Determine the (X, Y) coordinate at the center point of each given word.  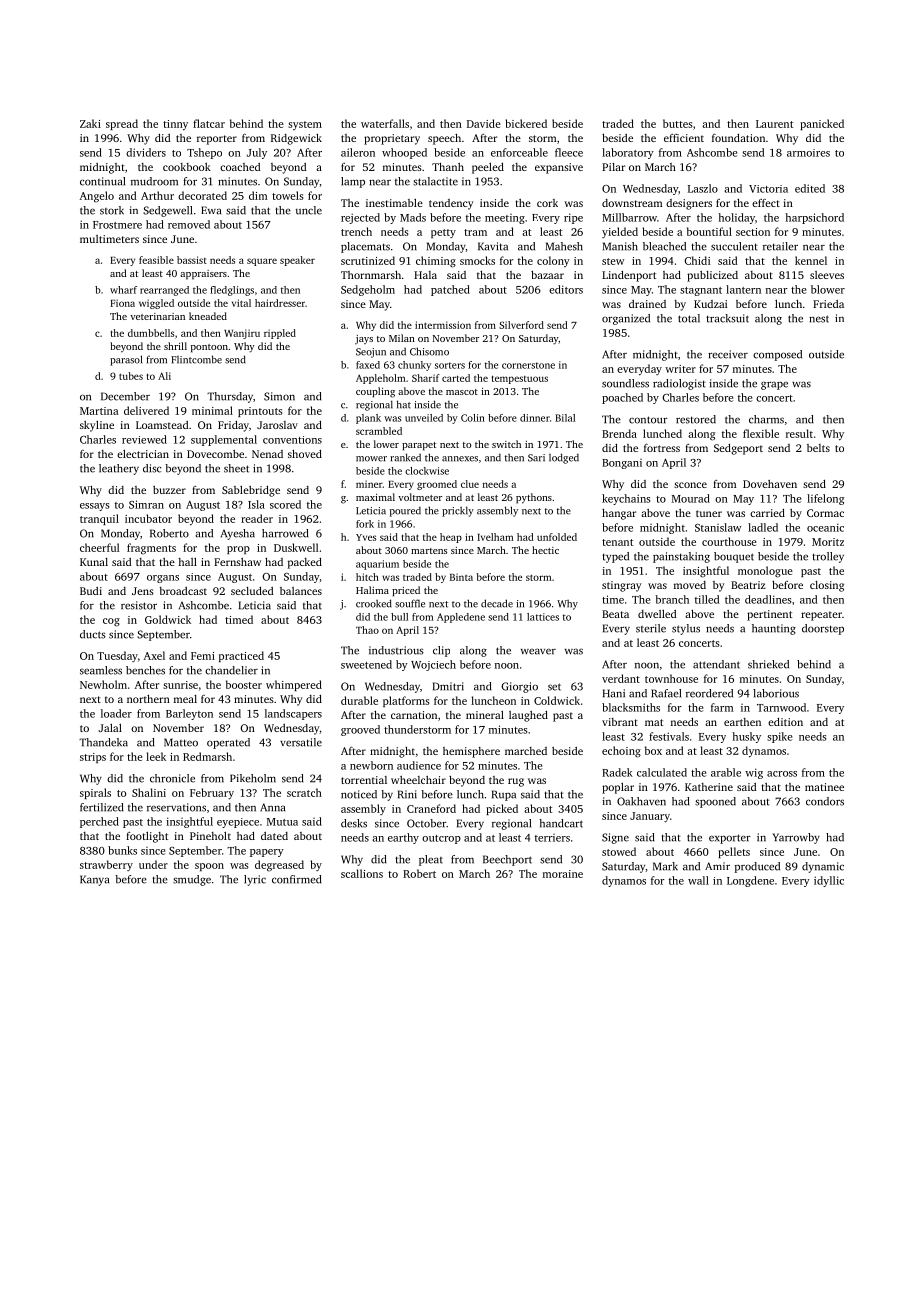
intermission (443, 325)
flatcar (209, 123)
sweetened (366, 664)
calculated (662, 772)
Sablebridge (251, 491)
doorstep (823, 629)
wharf (123, 290)
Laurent (774, 124)
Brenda (619, 433)
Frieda (828, 304)
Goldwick (168, 619)
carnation (414, 715)
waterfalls (385, 123)
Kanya (94, 880)
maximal (375, 497)
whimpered (294, 685)
